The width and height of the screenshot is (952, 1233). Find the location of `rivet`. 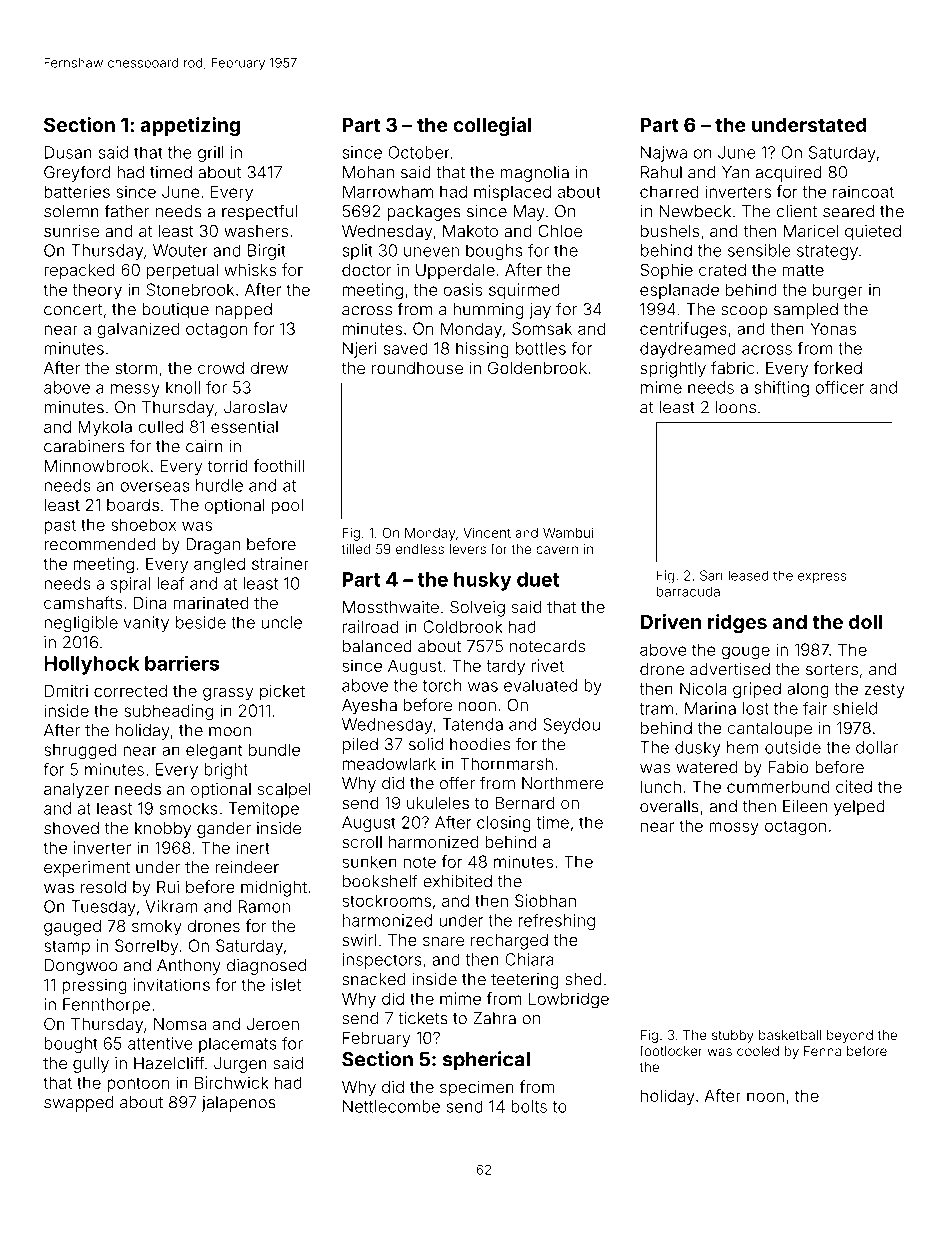

rivet is located at coordinates (548, 665).
